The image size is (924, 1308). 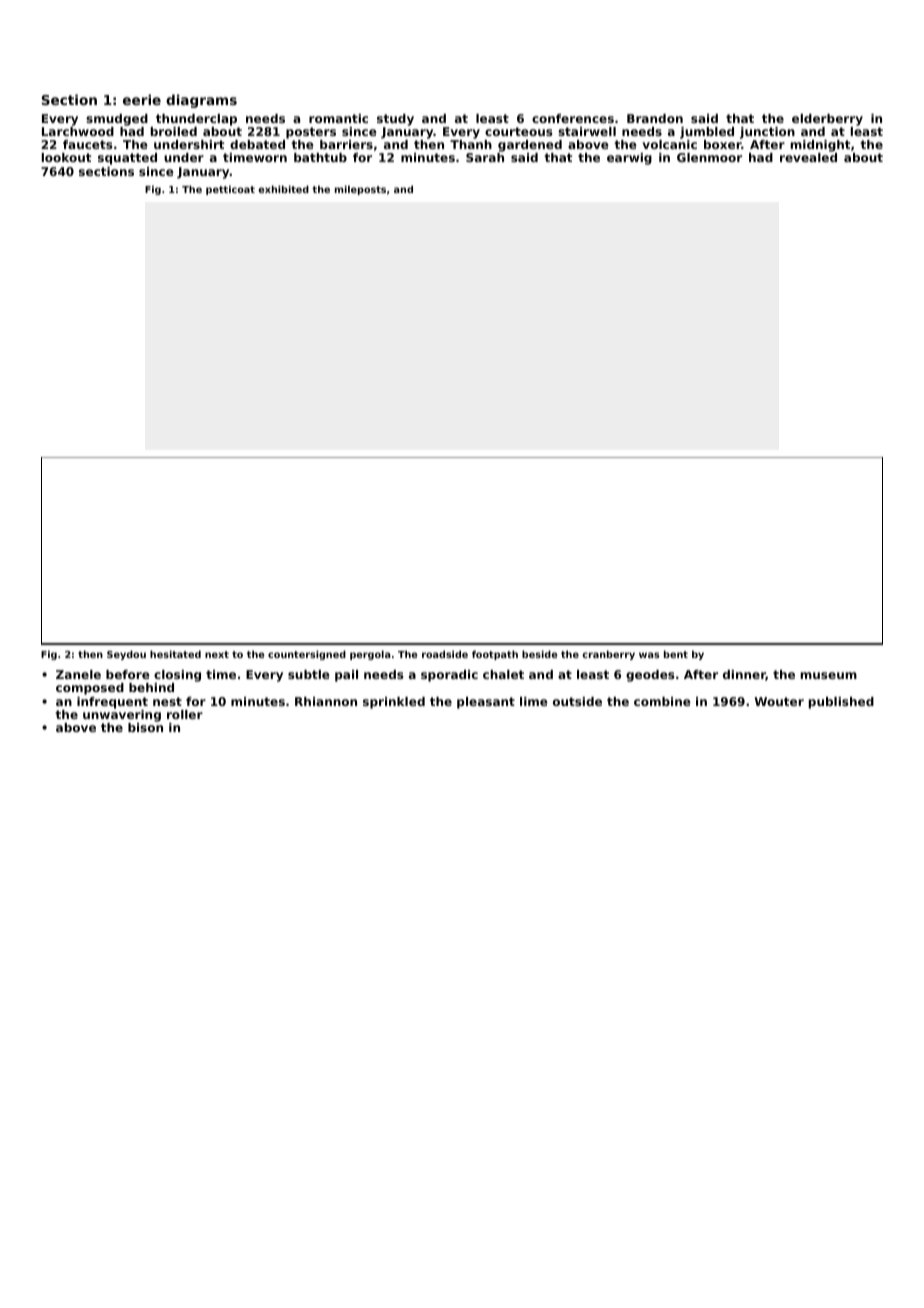 What do you see at coordinates (534, 701) in the document?
I see `lime` at bounding box center [534, 701].
